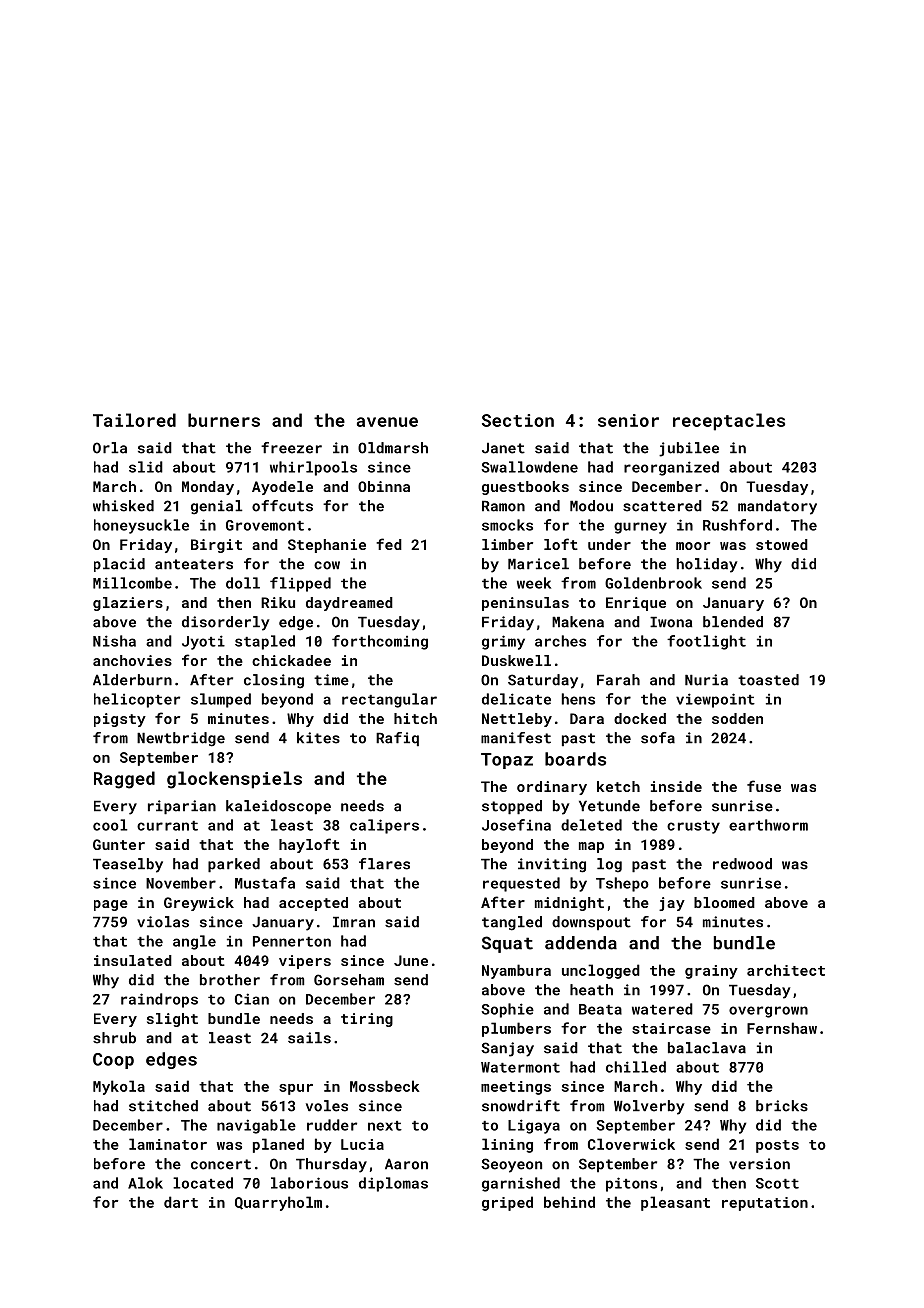 The height and width of the screenshot is (1308, 924). Describe the element at coordinates (278, 602) in the screenshot. I see `Riku` at that location.
